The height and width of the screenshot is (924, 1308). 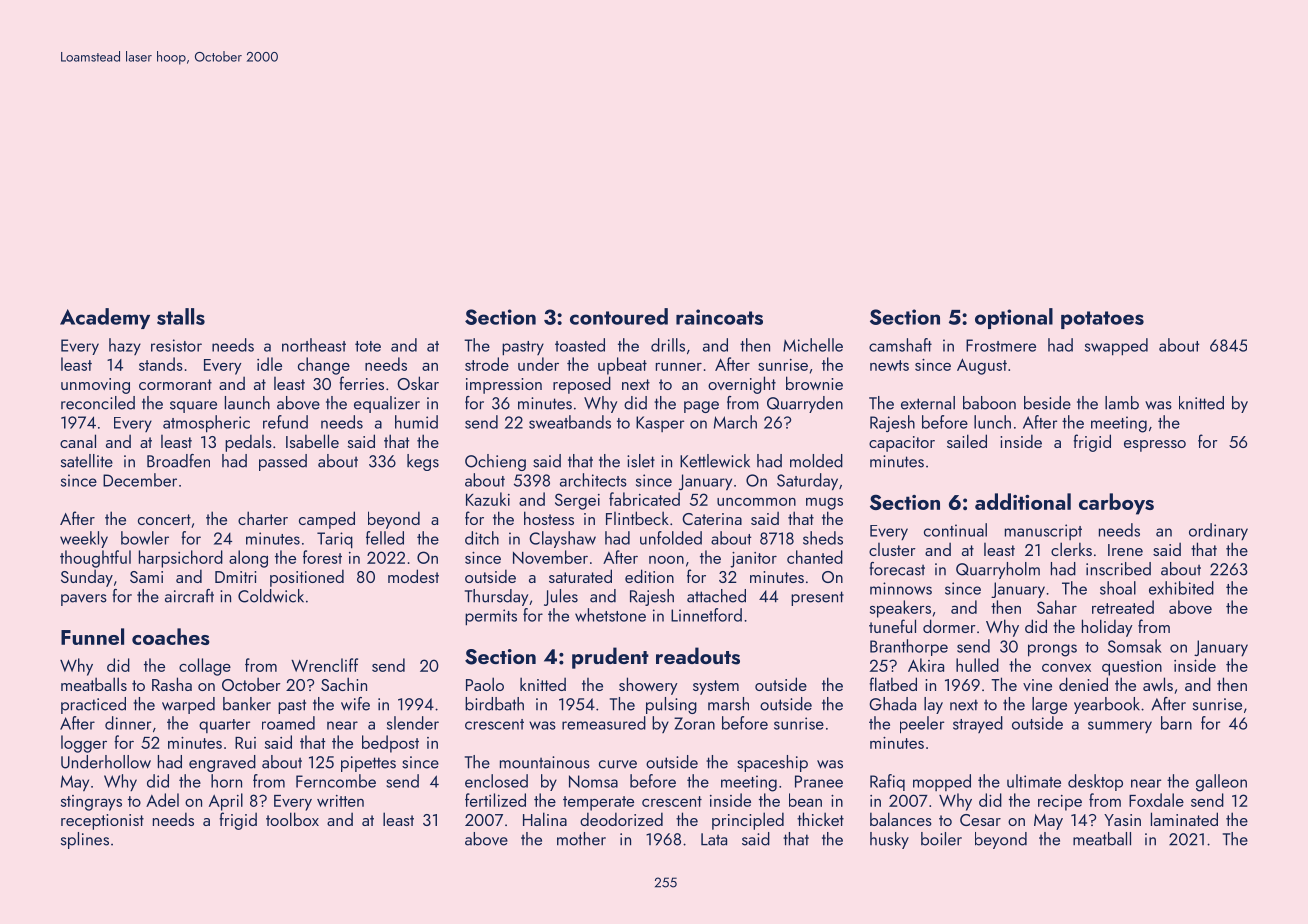 I want to click on change, so click(x=324, y=366).
